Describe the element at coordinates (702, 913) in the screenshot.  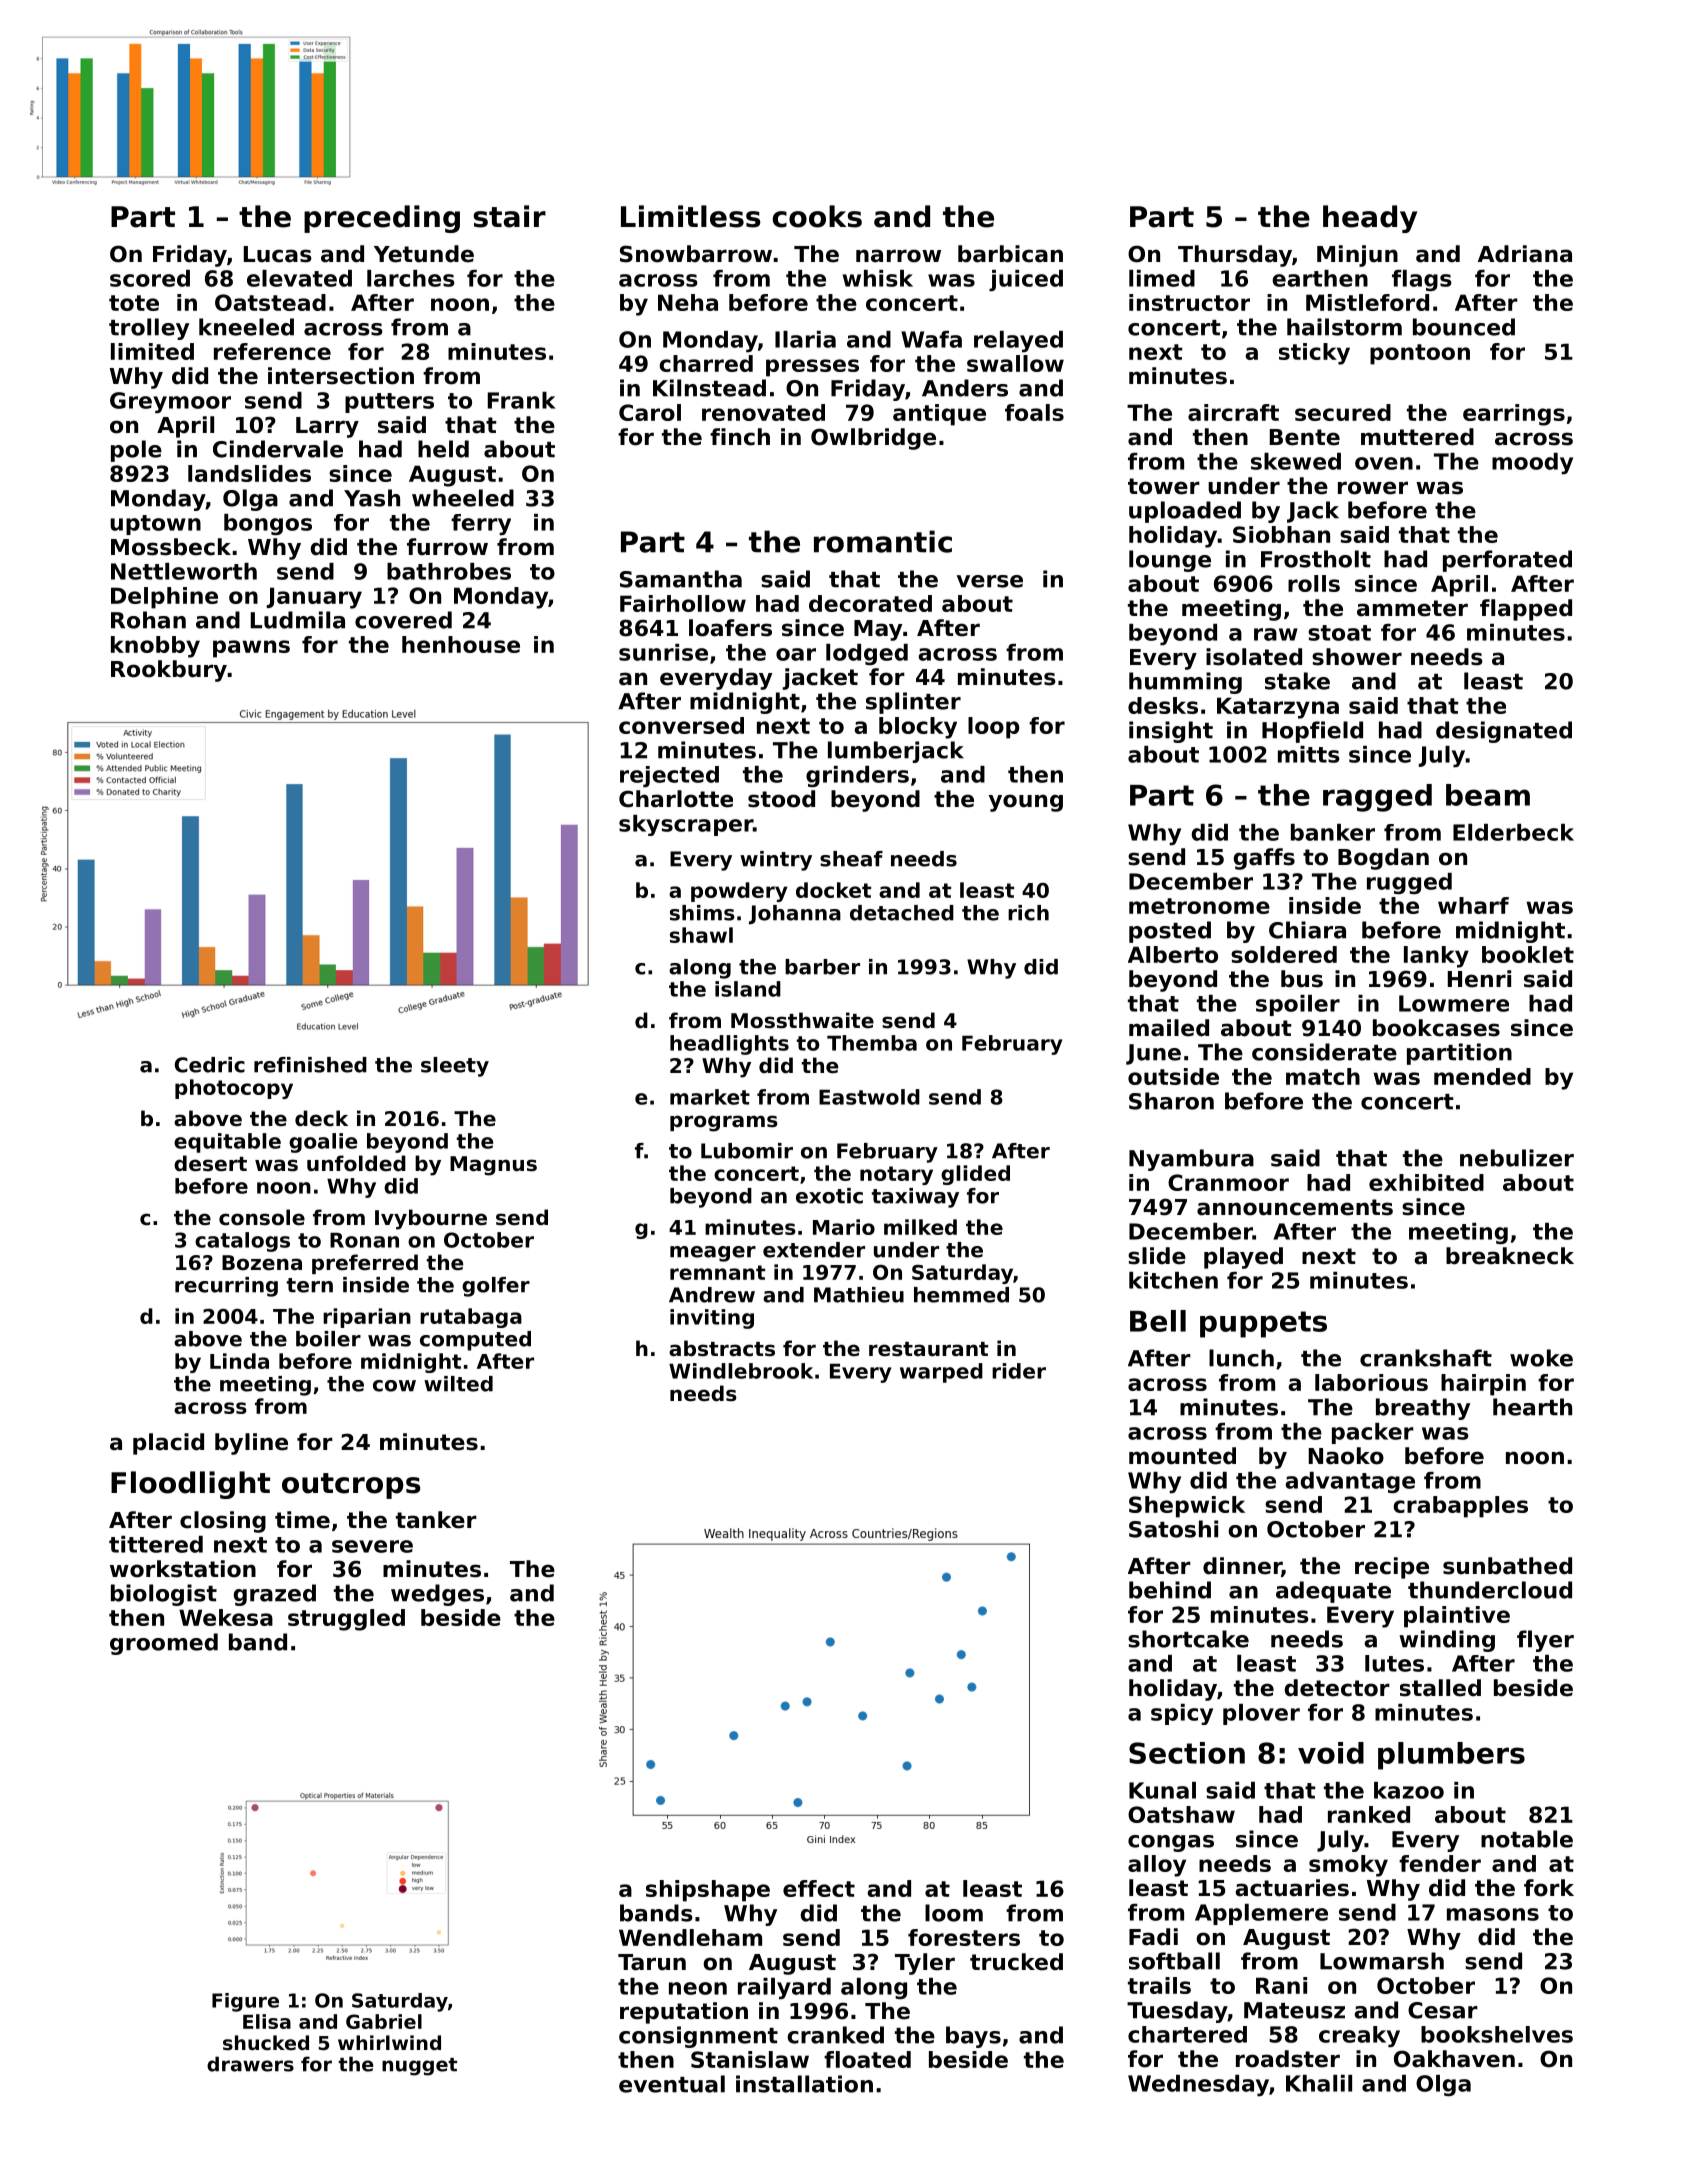
I see `shims` at that location.
